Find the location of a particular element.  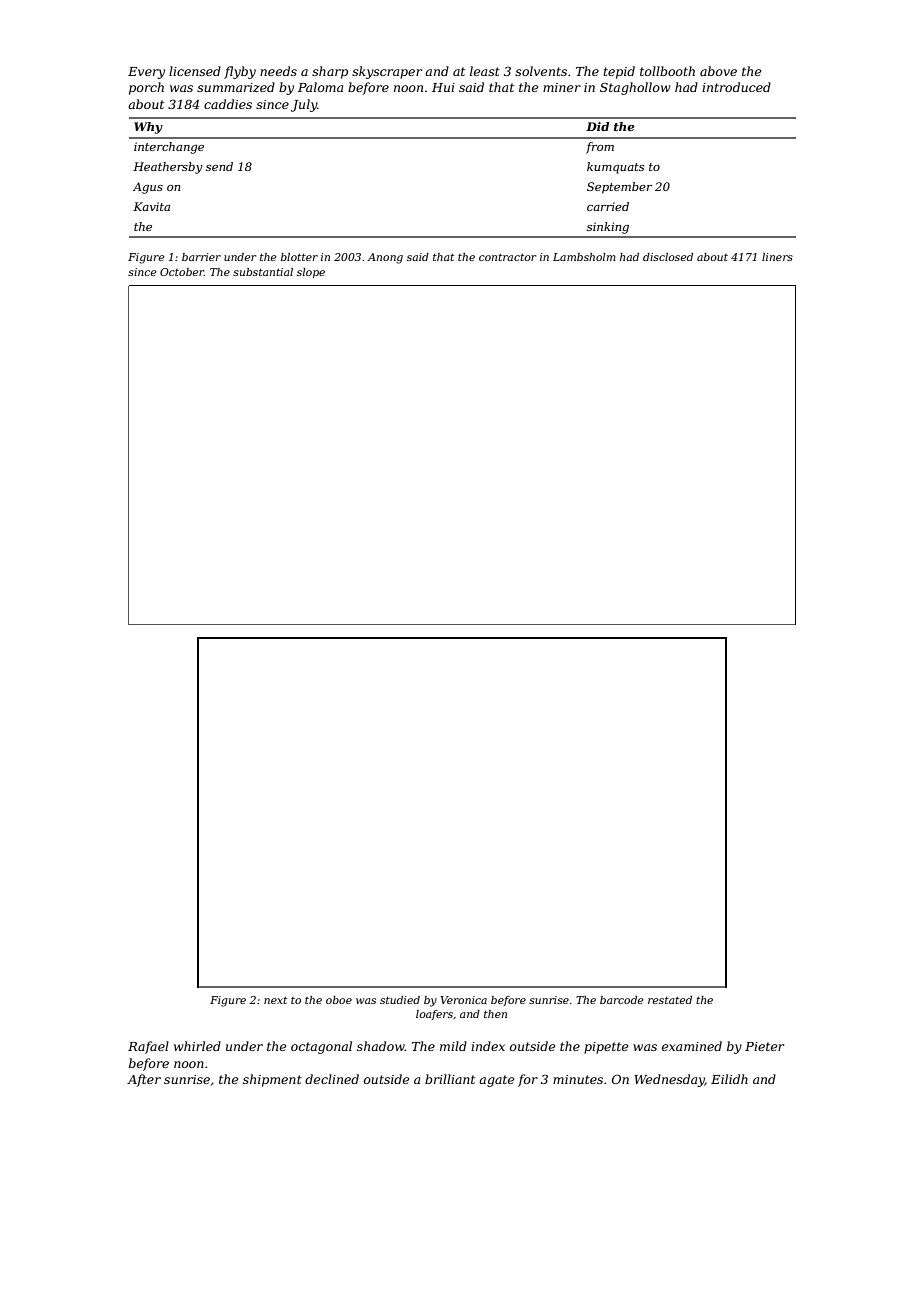

mild is located at coordinates (453, 1046).
